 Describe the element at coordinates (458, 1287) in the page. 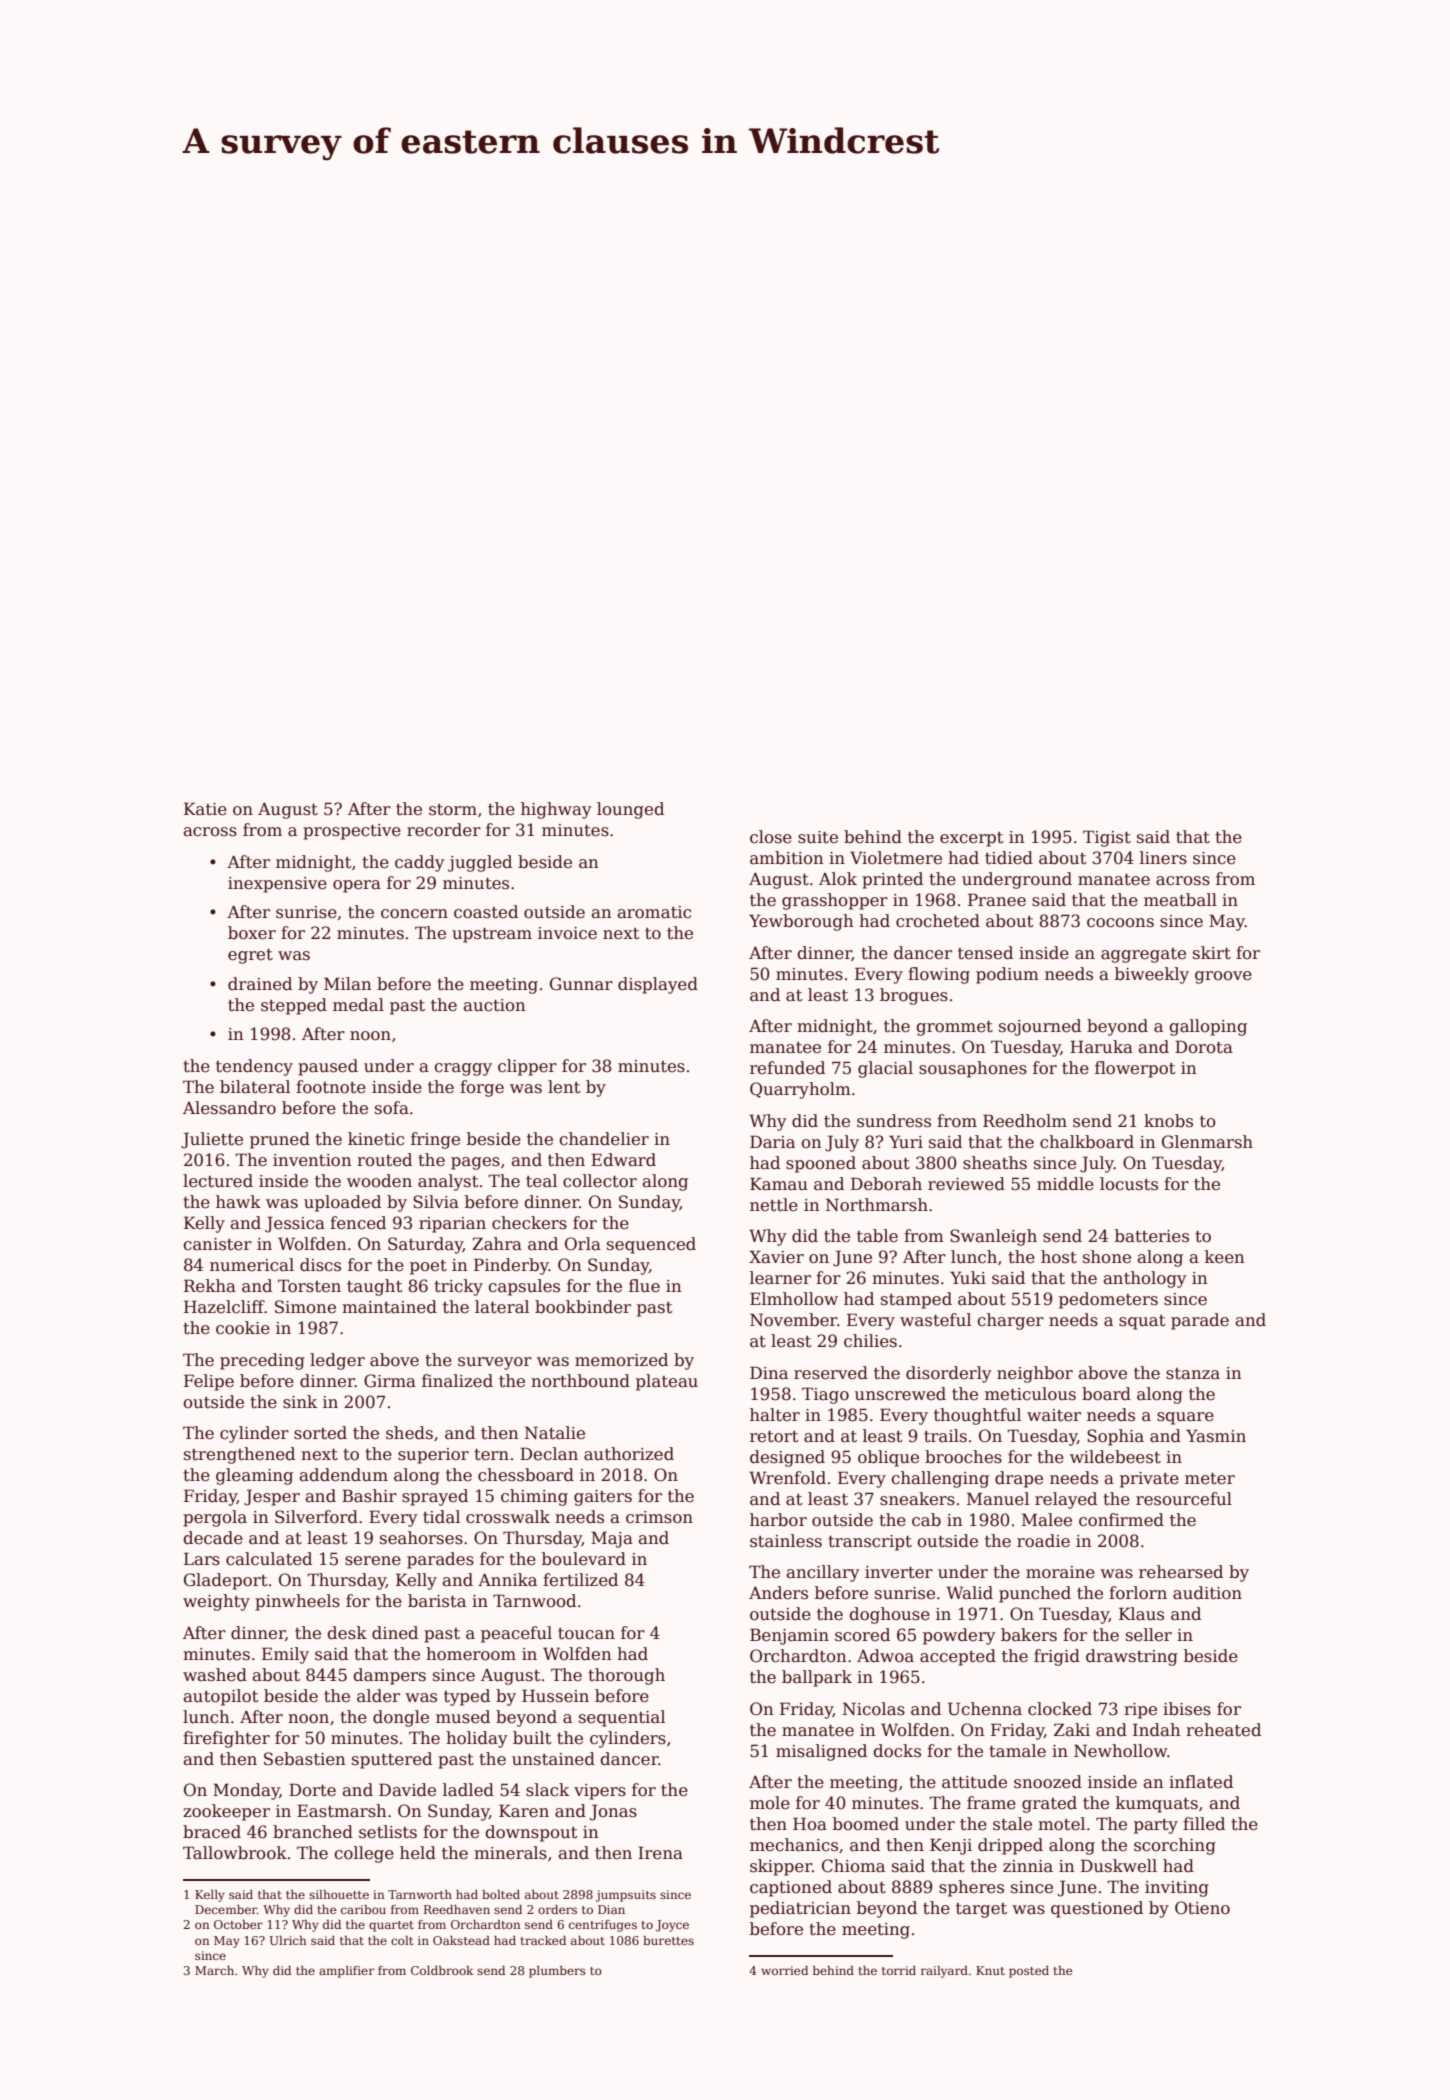

I see `tricky` at that location.
